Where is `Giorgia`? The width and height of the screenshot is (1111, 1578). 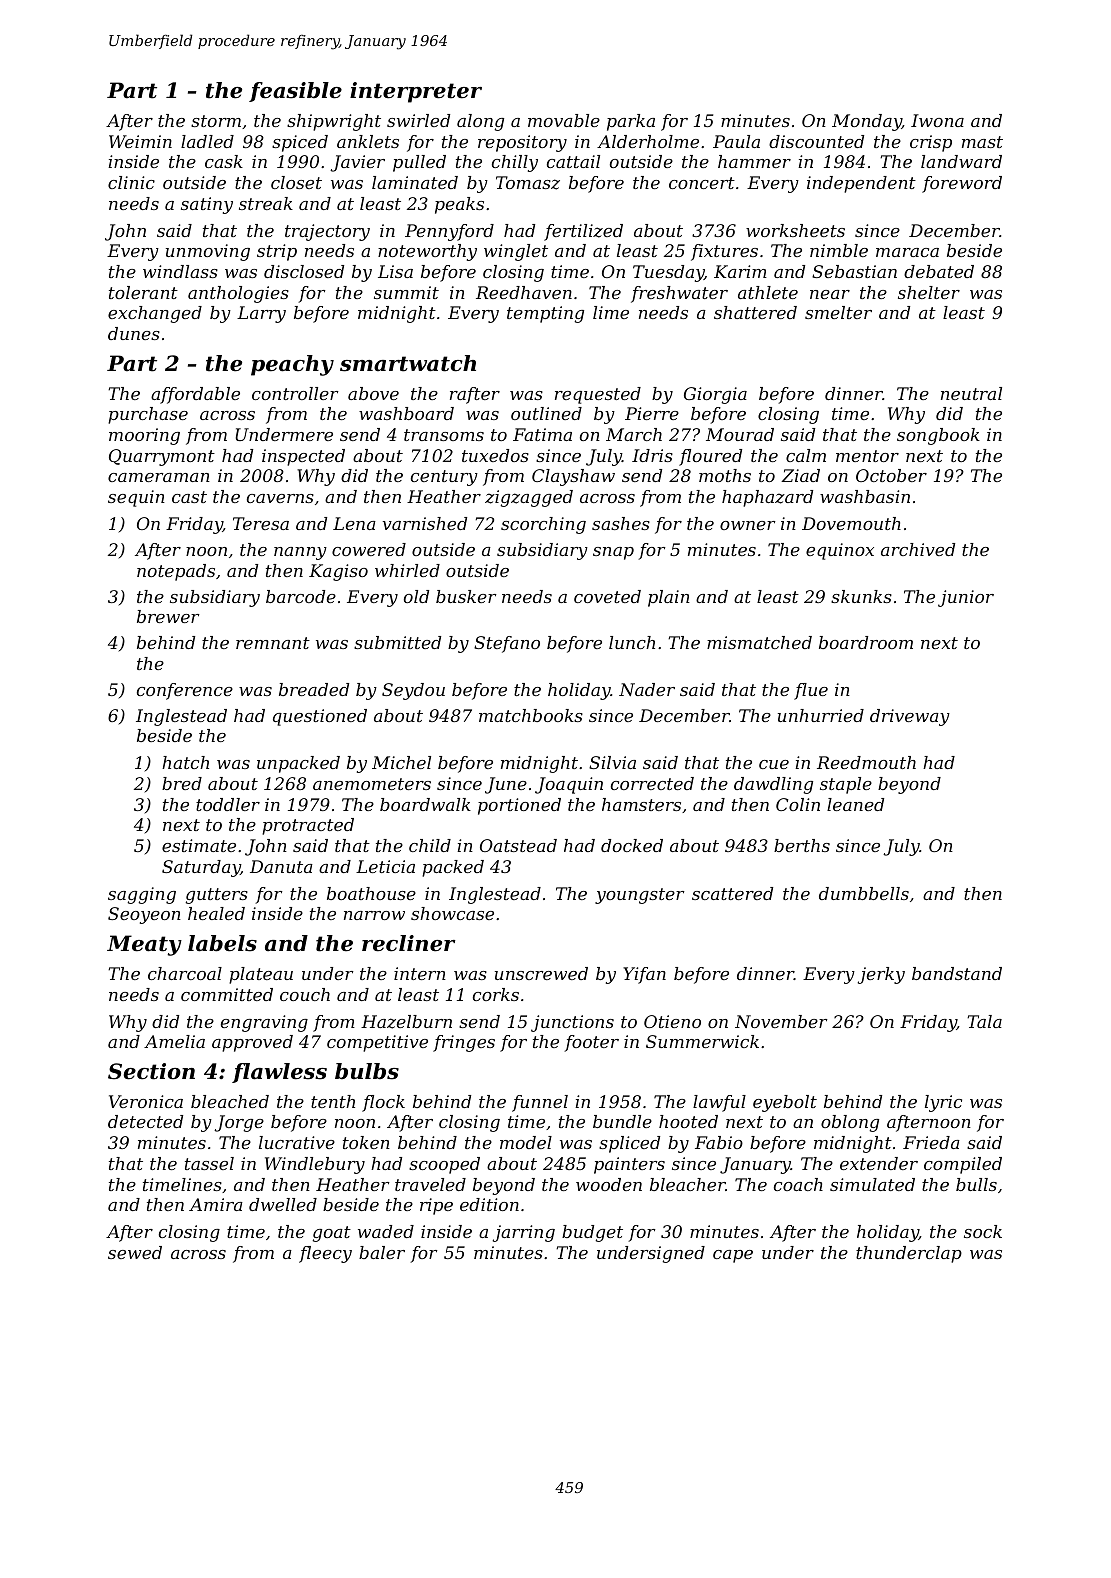 Giorgia is located at coordinates (715, 395).
